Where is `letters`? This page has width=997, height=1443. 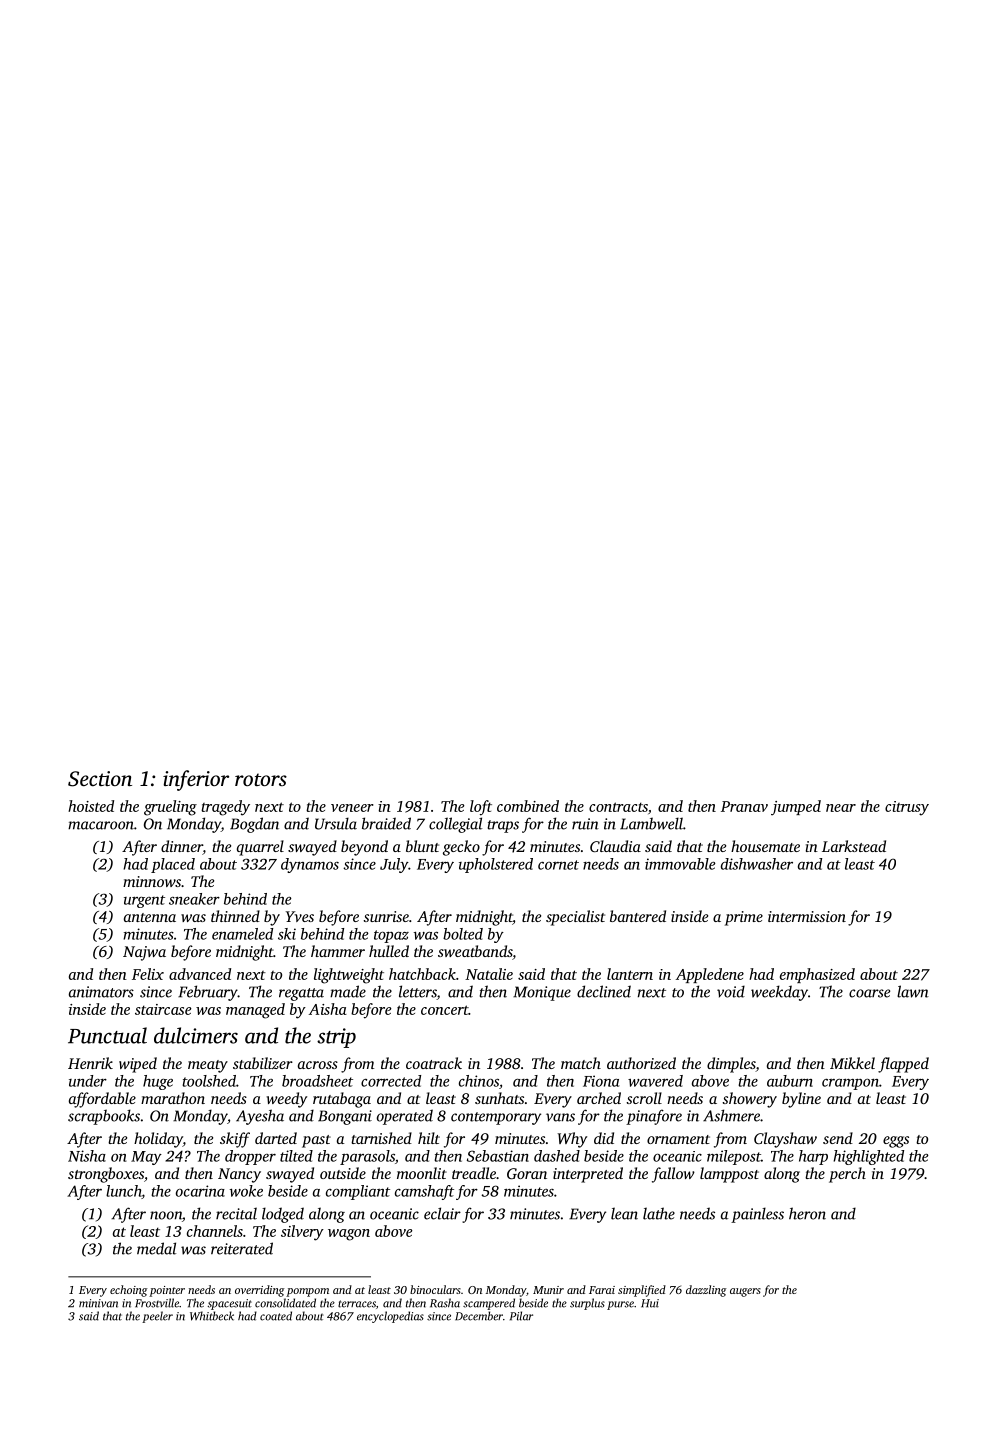
letters is located at coordinates (418, 992).
